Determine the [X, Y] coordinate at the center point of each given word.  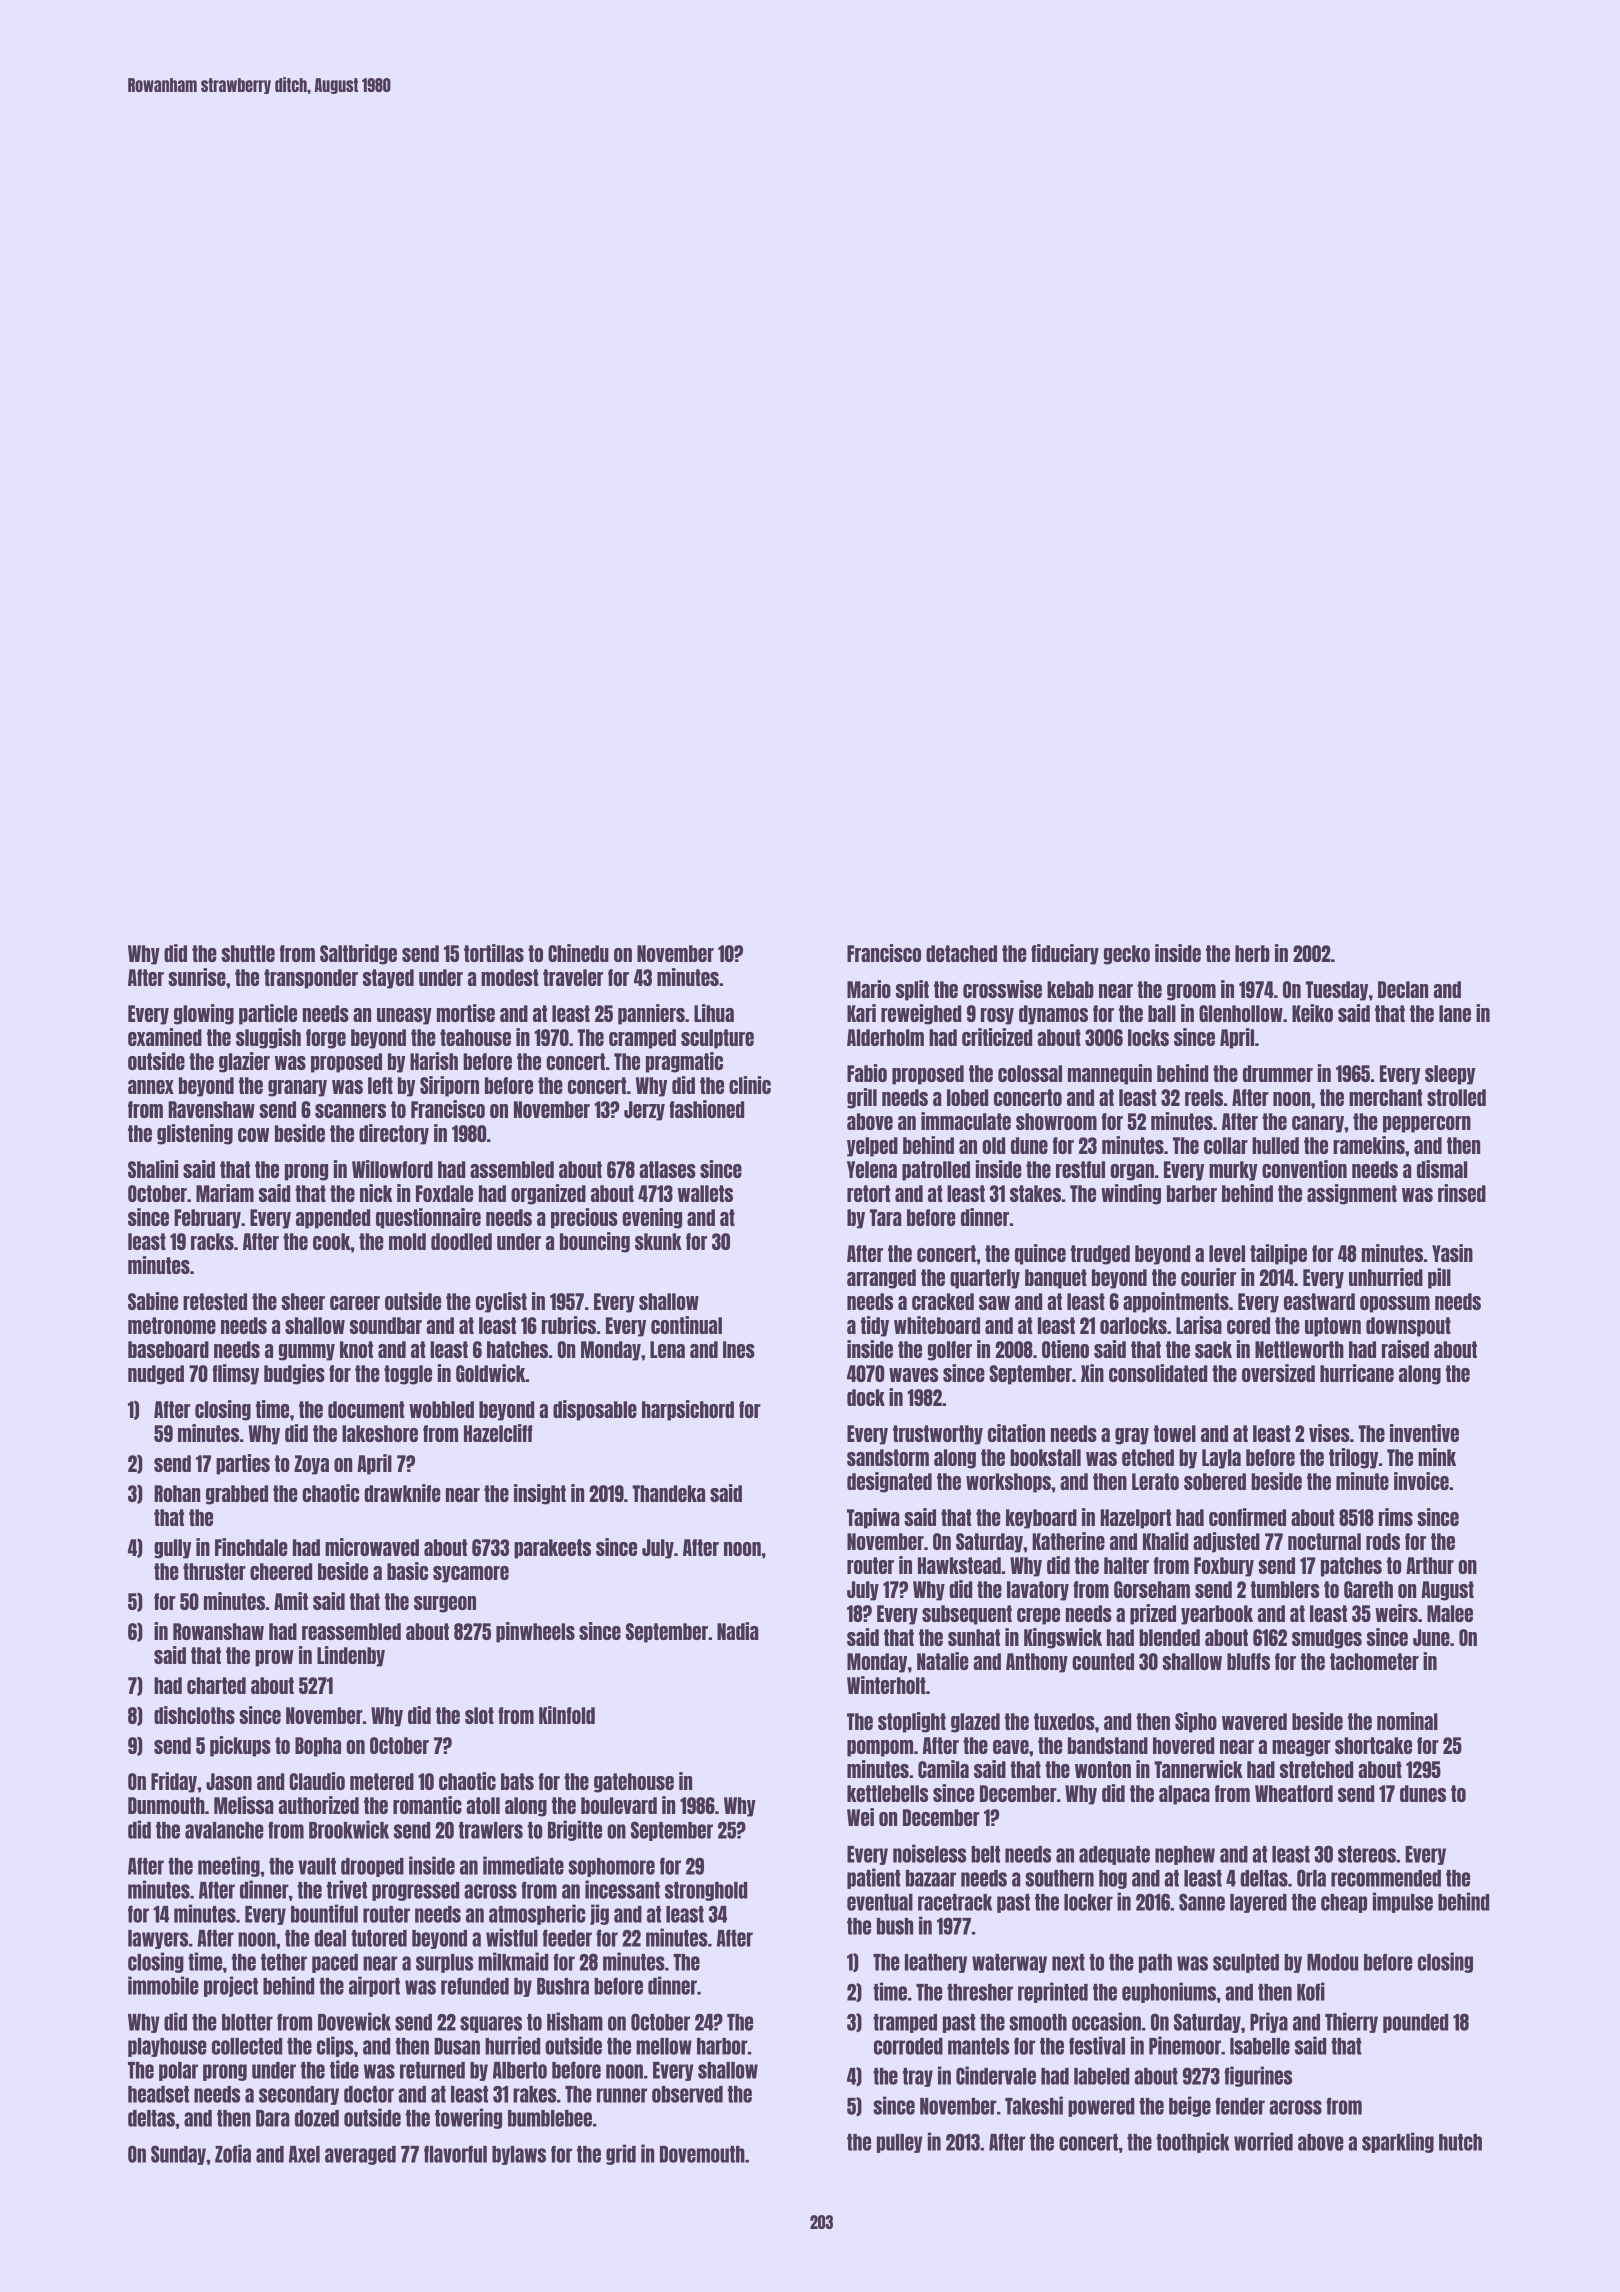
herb [1252, 953]
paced [335, 1963]
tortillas [494, 953]
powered [1101, 2107]
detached [961, 953]
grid [621, 2154]
